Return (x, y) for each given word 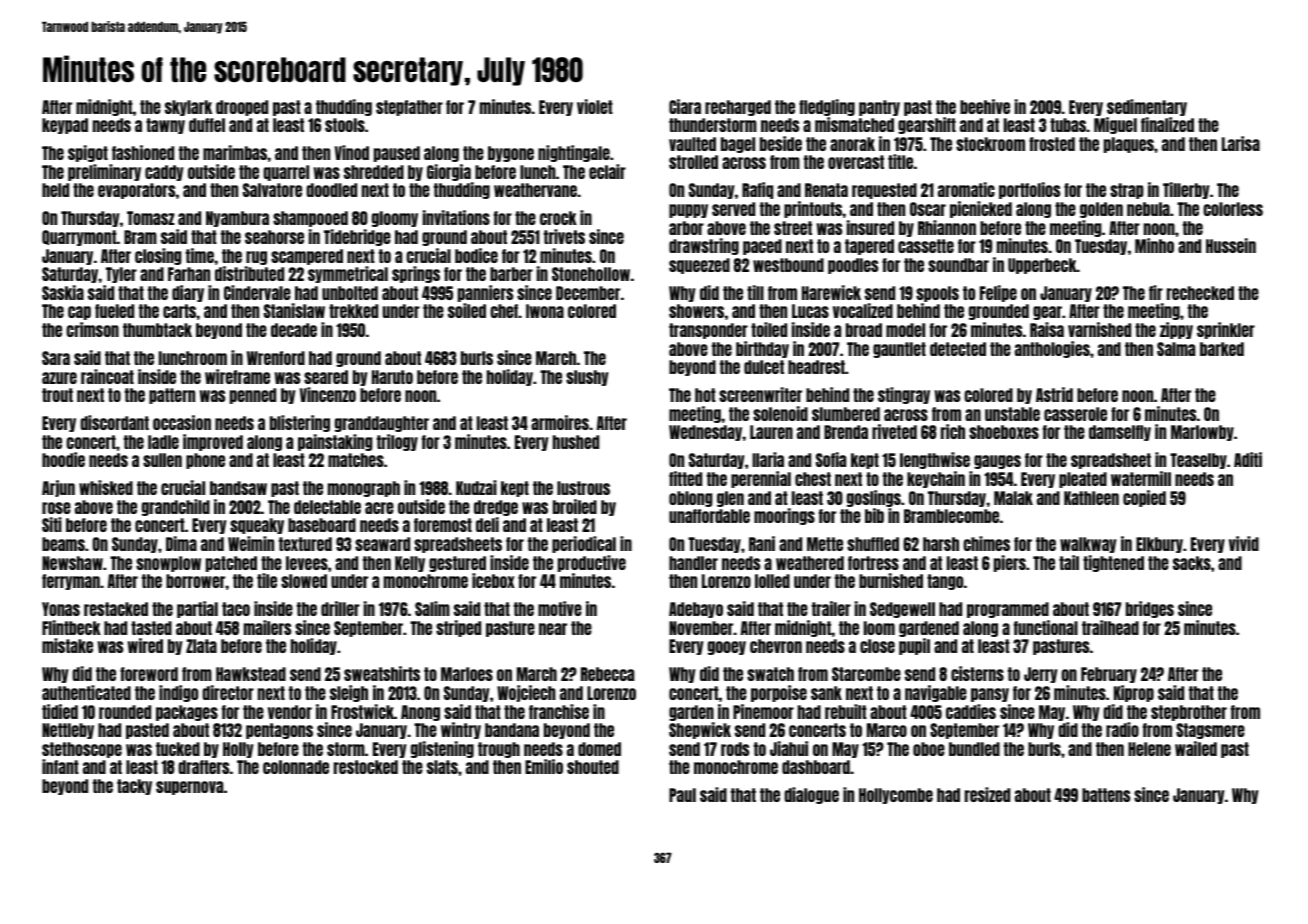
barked (1222, 349)
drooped (242, 108)
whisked (106, 487)
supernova (189, 788)
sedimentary (1147, 107)
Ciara (685, 106)
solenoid (780, 413)
